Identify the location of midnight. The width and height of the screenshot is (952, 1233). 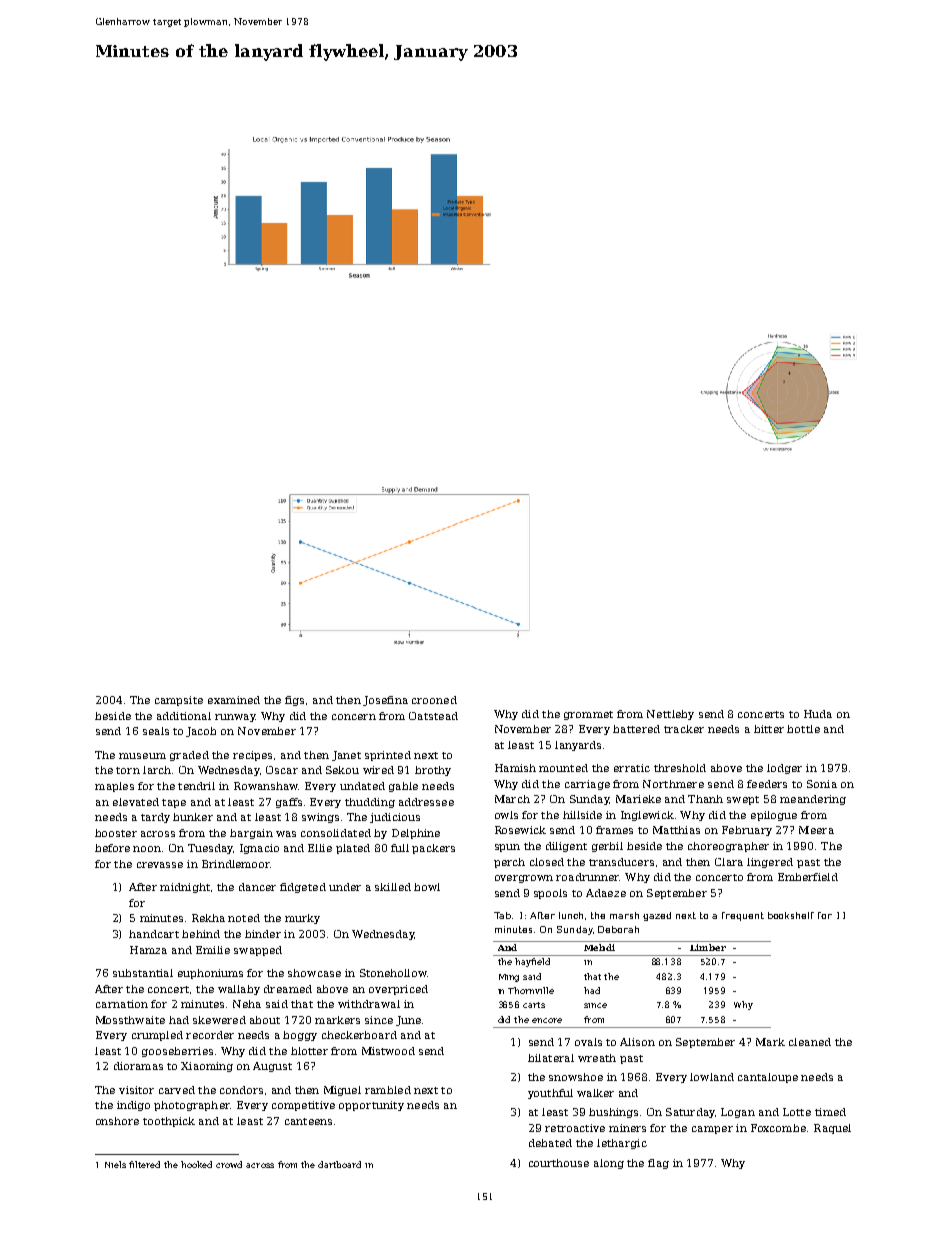
(185, 888).
